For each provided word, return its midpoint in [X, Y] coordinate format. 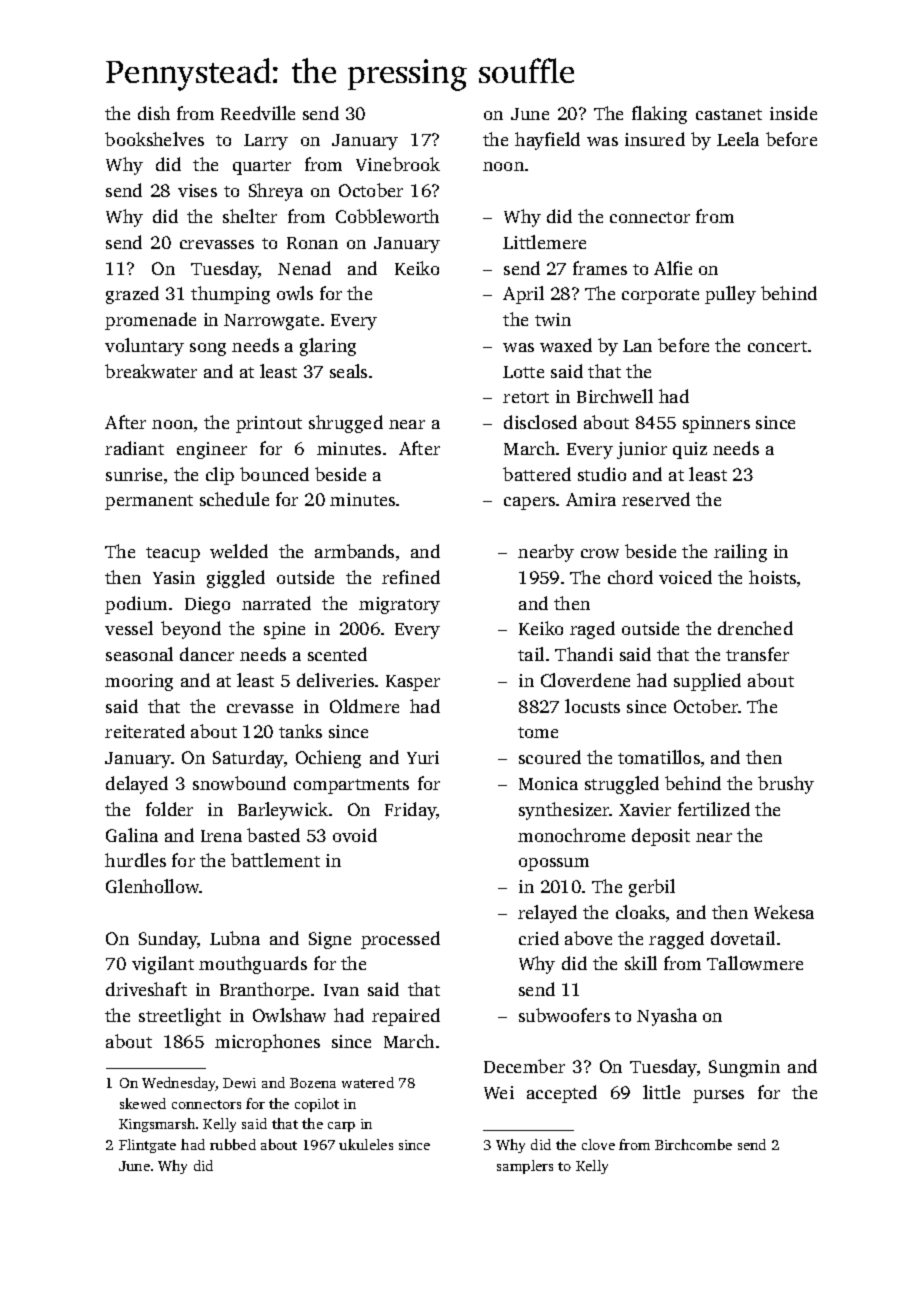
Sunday [168, 940]
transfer [757, 654]
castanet [729, 114]
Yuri [423, 757]
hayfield [547, 141]
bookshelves [154, 139]
